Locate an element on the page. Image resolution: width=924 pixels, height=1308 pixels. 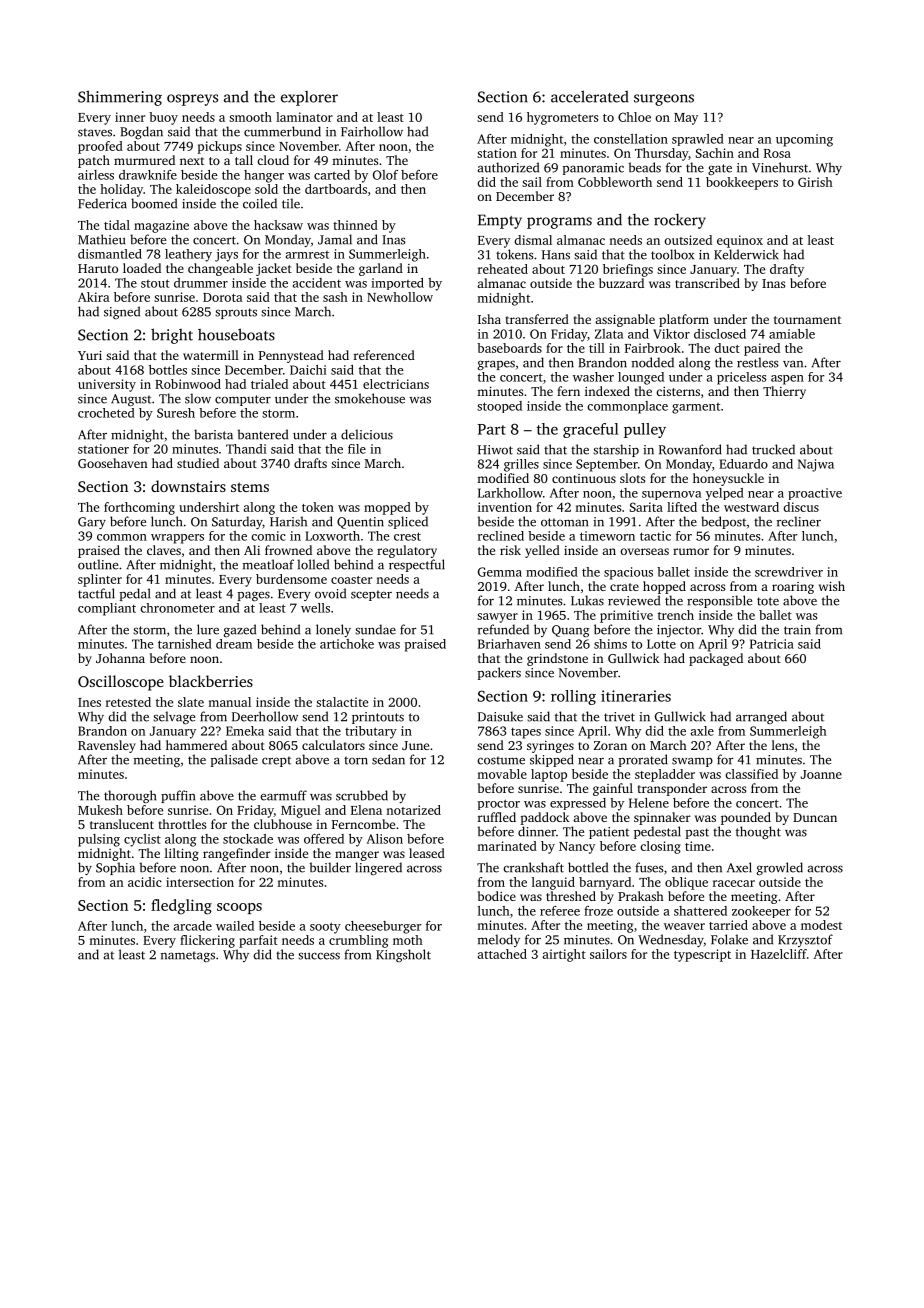
nametags is located at coordinates (188, 956).
